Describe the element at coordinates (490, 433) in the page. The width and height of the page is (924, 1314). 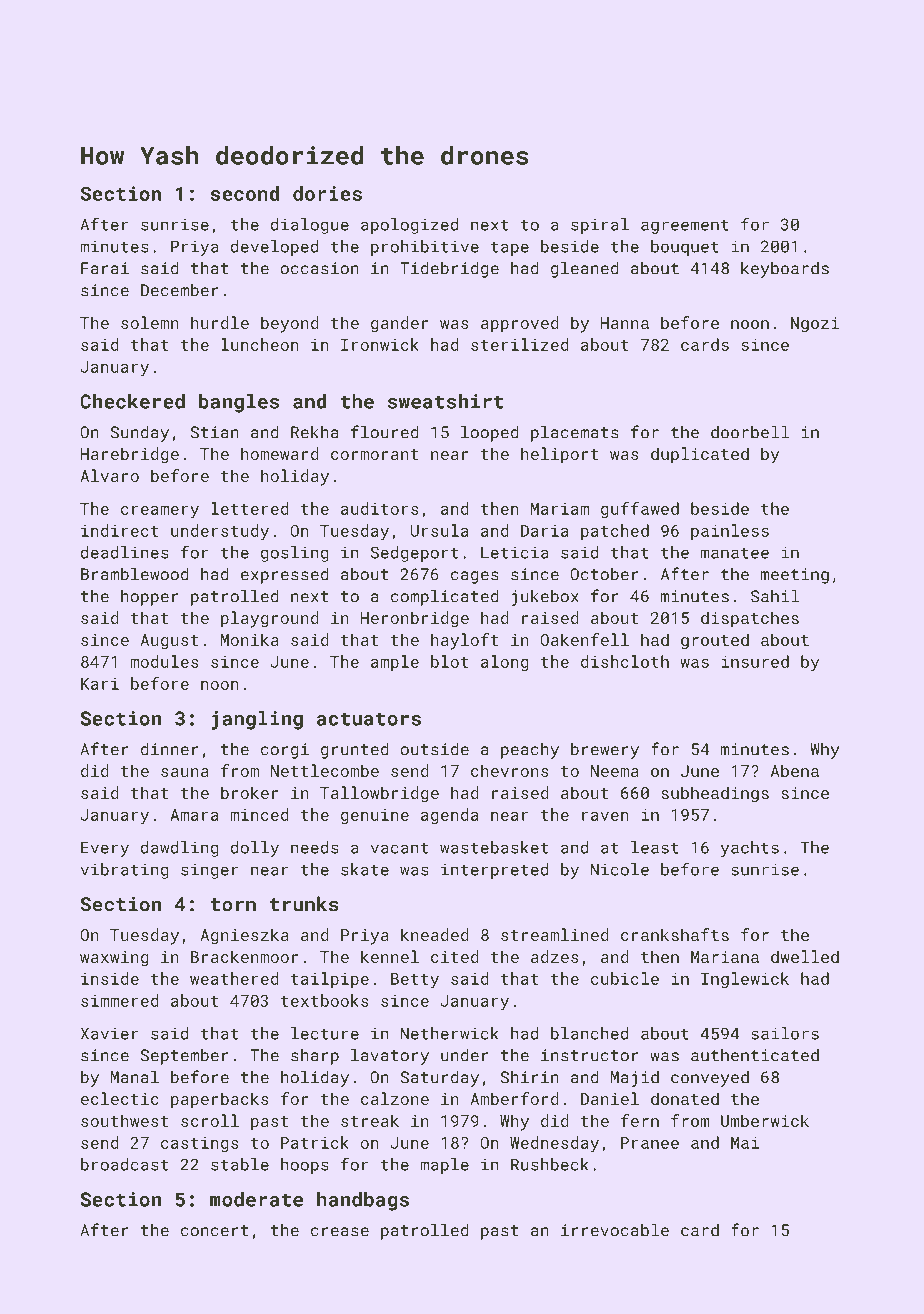
I see `looped` at that location.
